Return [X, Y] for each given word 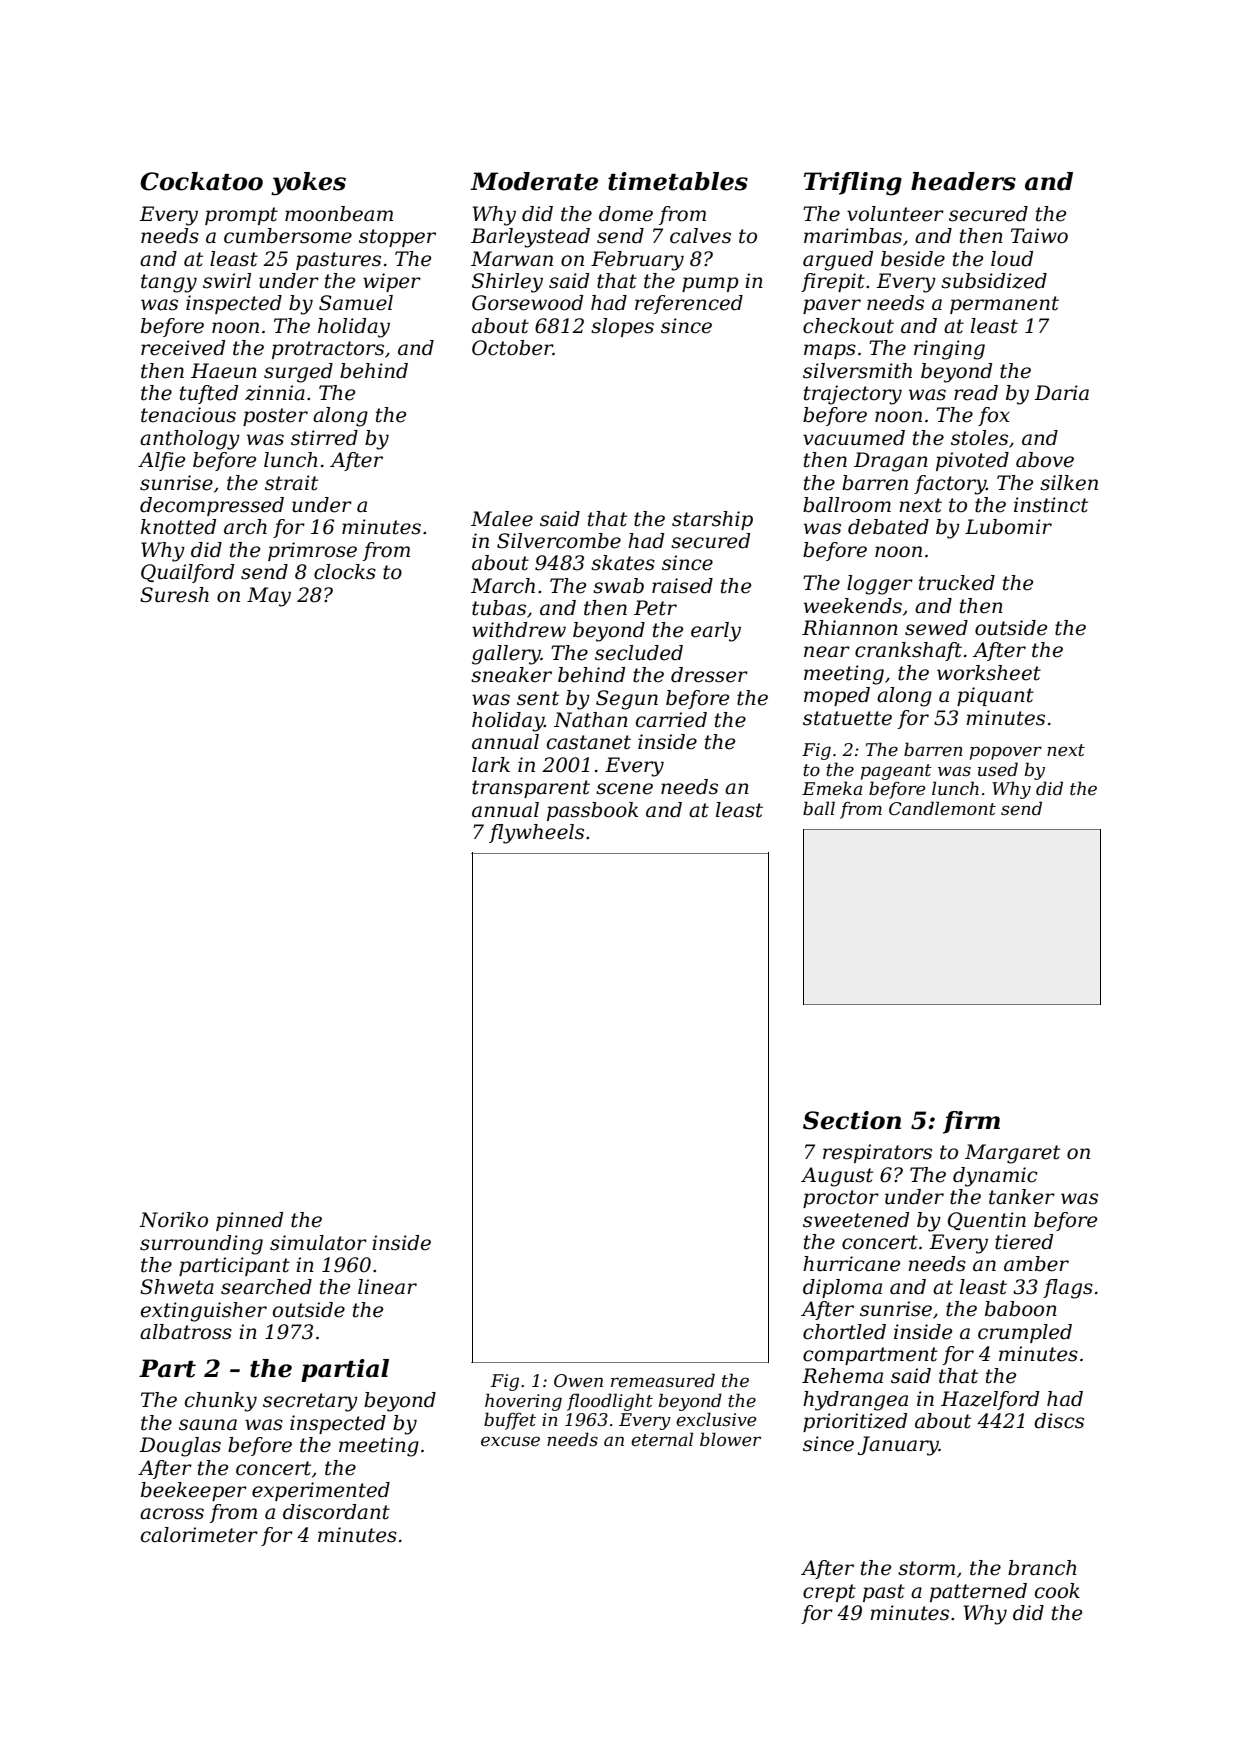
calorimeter [199, 1535]
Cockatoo [201, 181]
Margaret [1012, 1154]
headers [963, 181]
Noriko [173, 1220]
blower [730, 1439]
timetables [678, 181]
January [898, 1446]
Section [852, 1120]
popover [1006, 753]
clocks [345, 572]
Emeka [832, 788]
